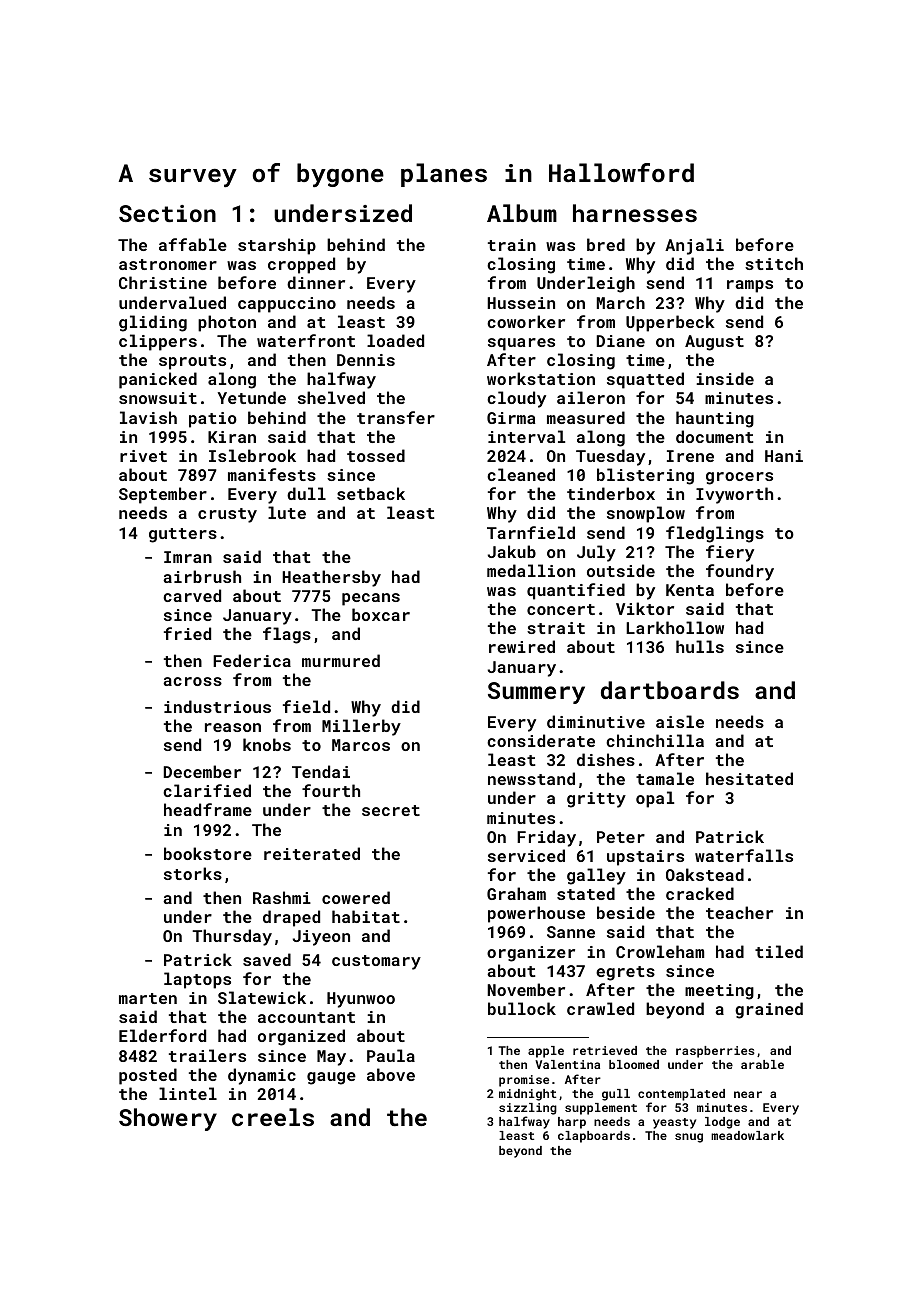 The width and height of the screenshot is (924, 1311). What do you see at coordinates (168, 1119) in the screenshot?
I see `Showery` at bounding box center [168, 1119].
